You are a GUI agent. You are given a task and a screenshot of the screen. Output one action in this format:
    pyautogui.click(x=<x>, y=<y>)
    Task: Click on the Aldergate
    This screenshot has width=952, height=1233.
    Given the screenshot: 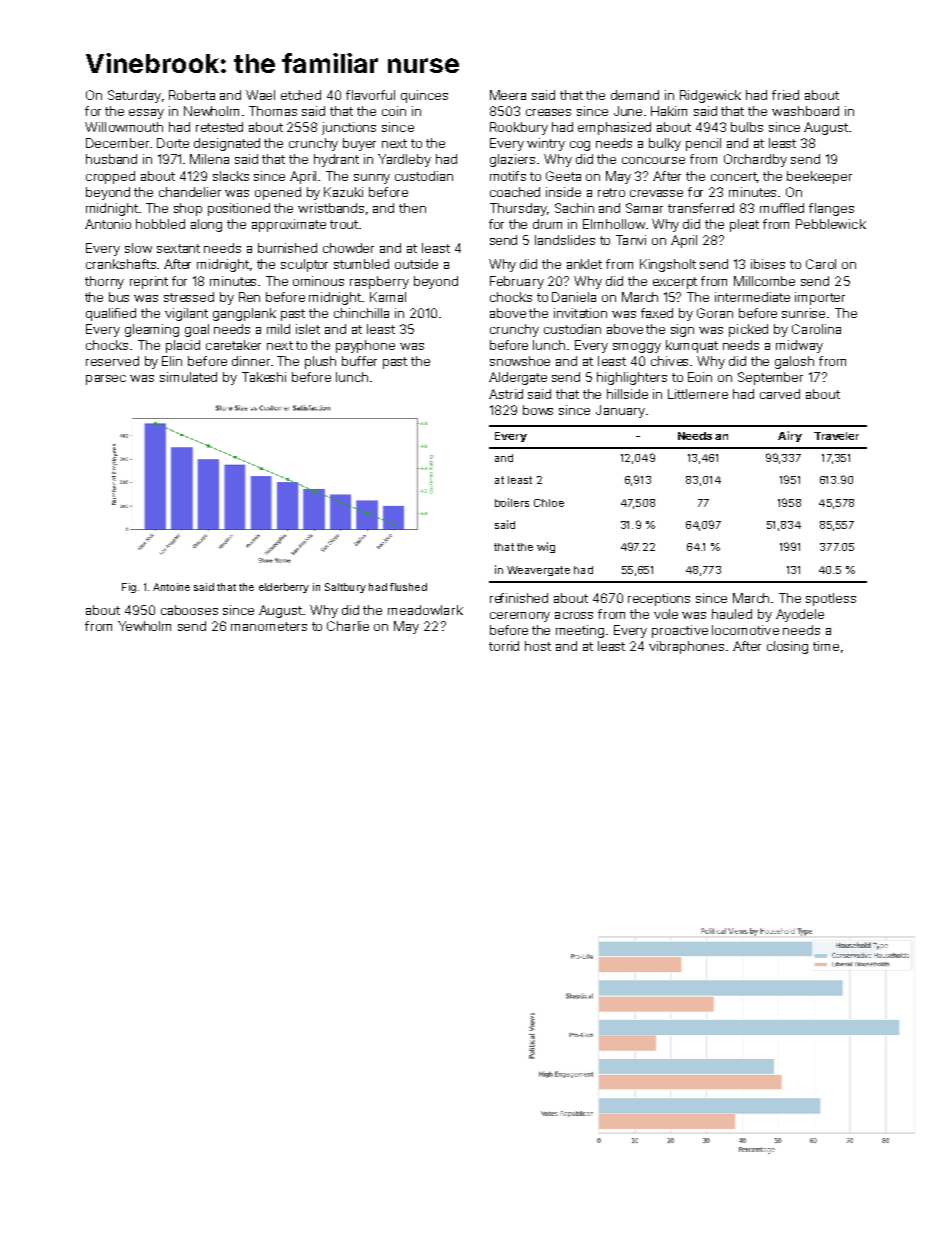 What is the action you would take?
    pyautogui.click(x=518, y=378)
